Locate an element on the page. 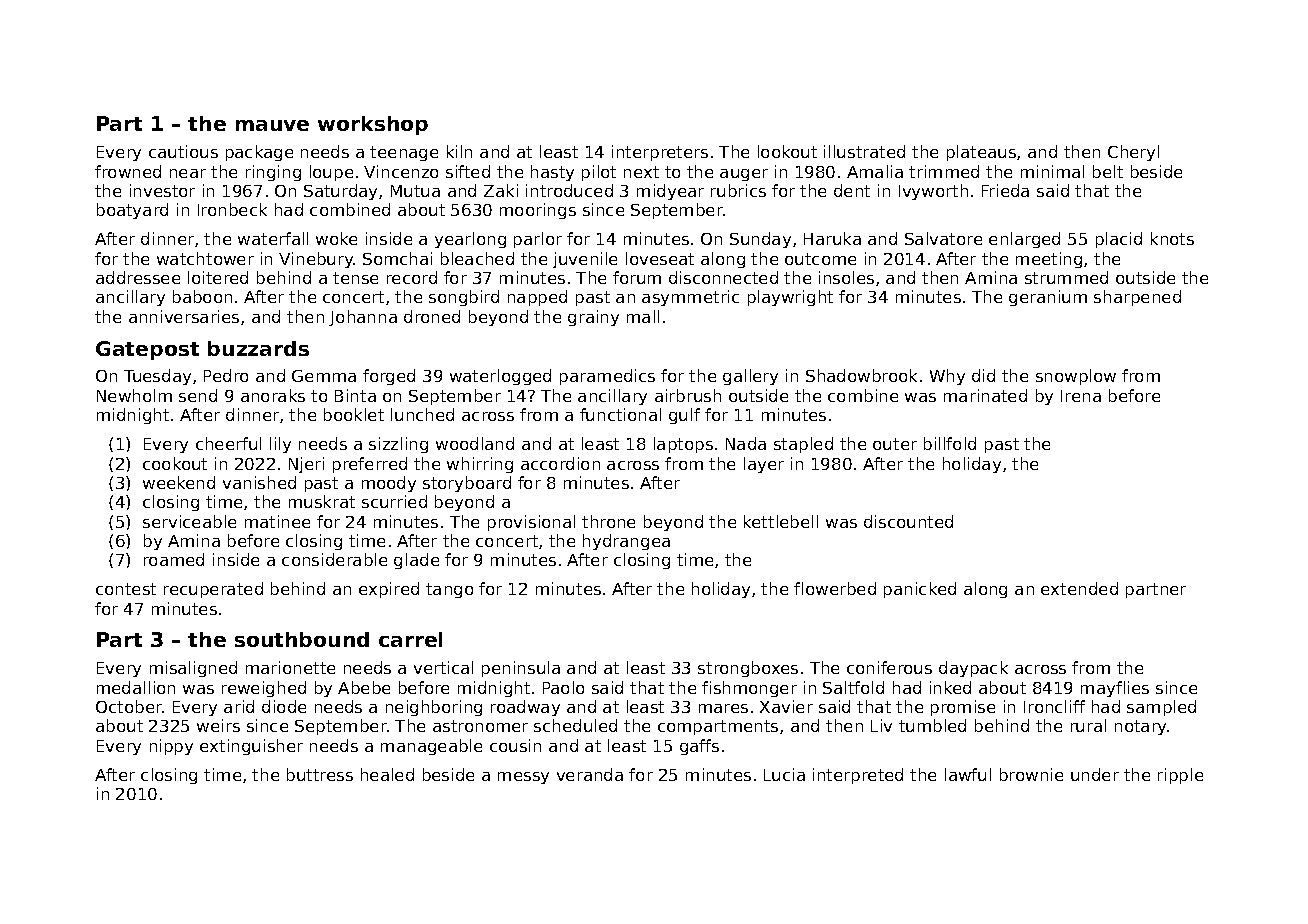 The image size is (1308, 924). woodland is located at coordinates (475, 443).
